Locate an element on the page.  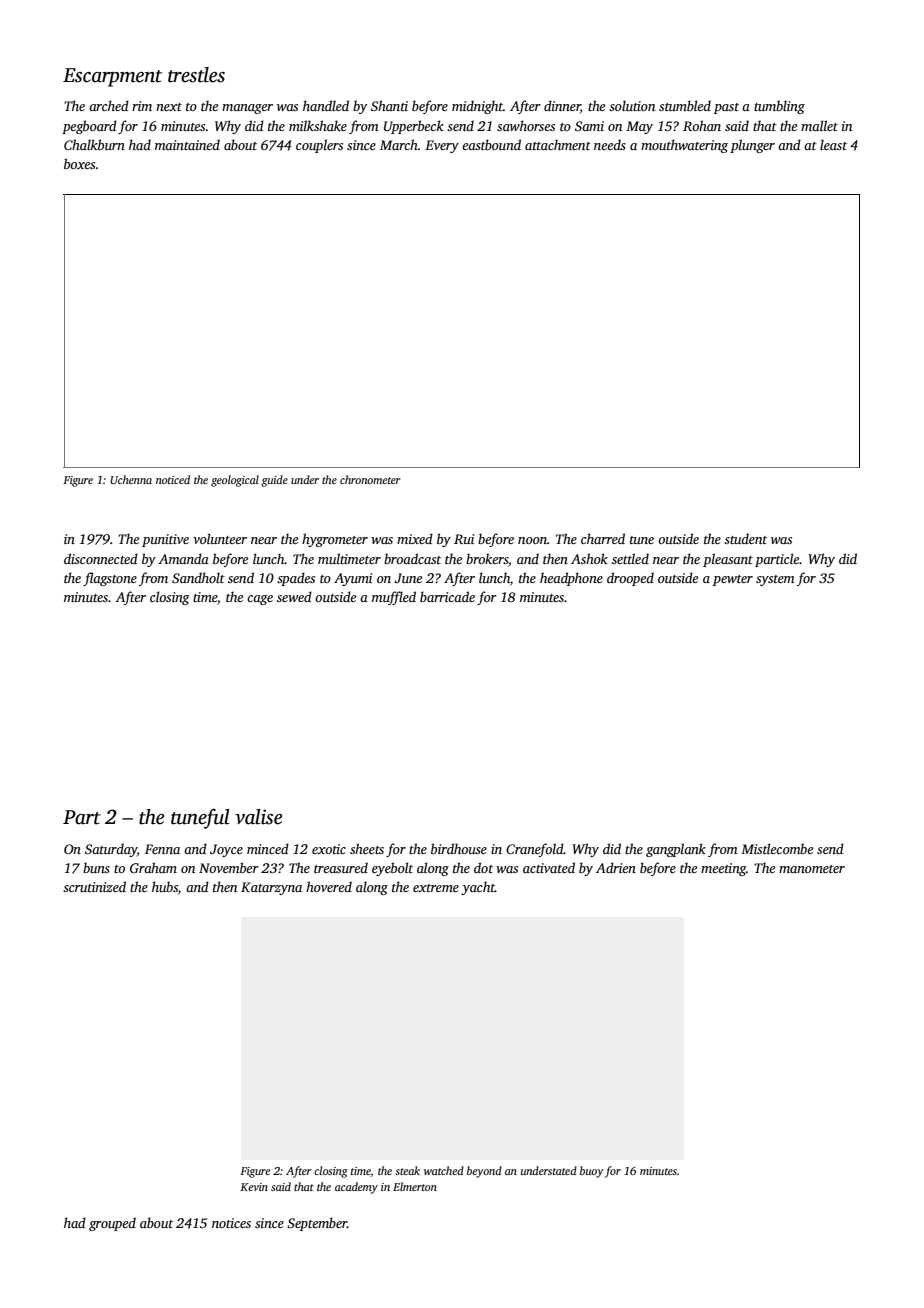
solution is located at coordinates (632, 105).
